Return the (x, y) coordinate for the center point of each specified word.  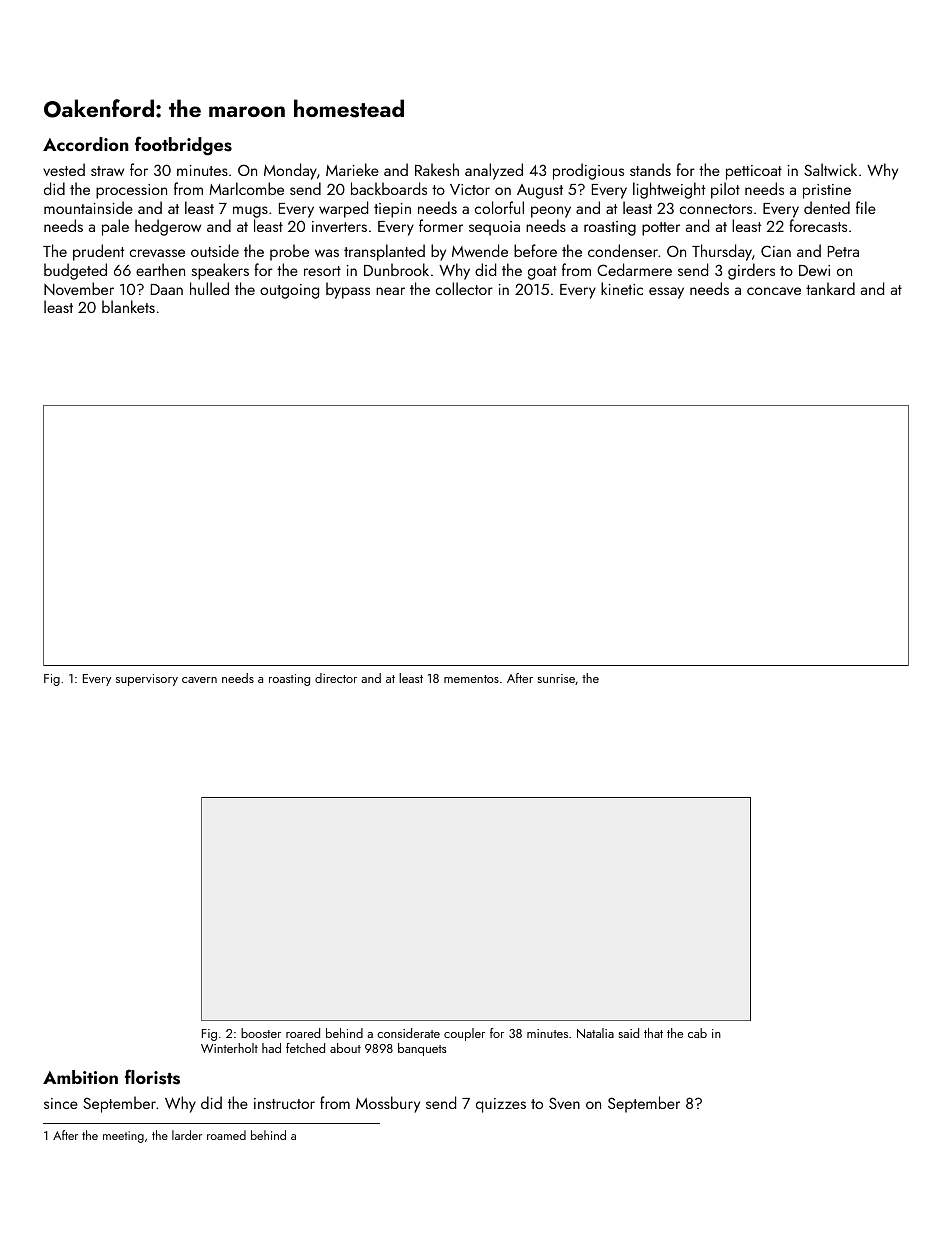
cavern (199, 680)
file (866, 207)
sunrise (556, 678)
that (653, 1033)
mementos (471, 679)
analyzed (494, 171)
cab (697, 1033)
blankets (128, 306)
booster (261, 1033)
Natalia (595, 1033)
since (61, 1103)
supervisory (147, 680)
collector (464, 288)
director (336, 678)
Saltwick (830, 169)
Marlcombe (246, 188)
